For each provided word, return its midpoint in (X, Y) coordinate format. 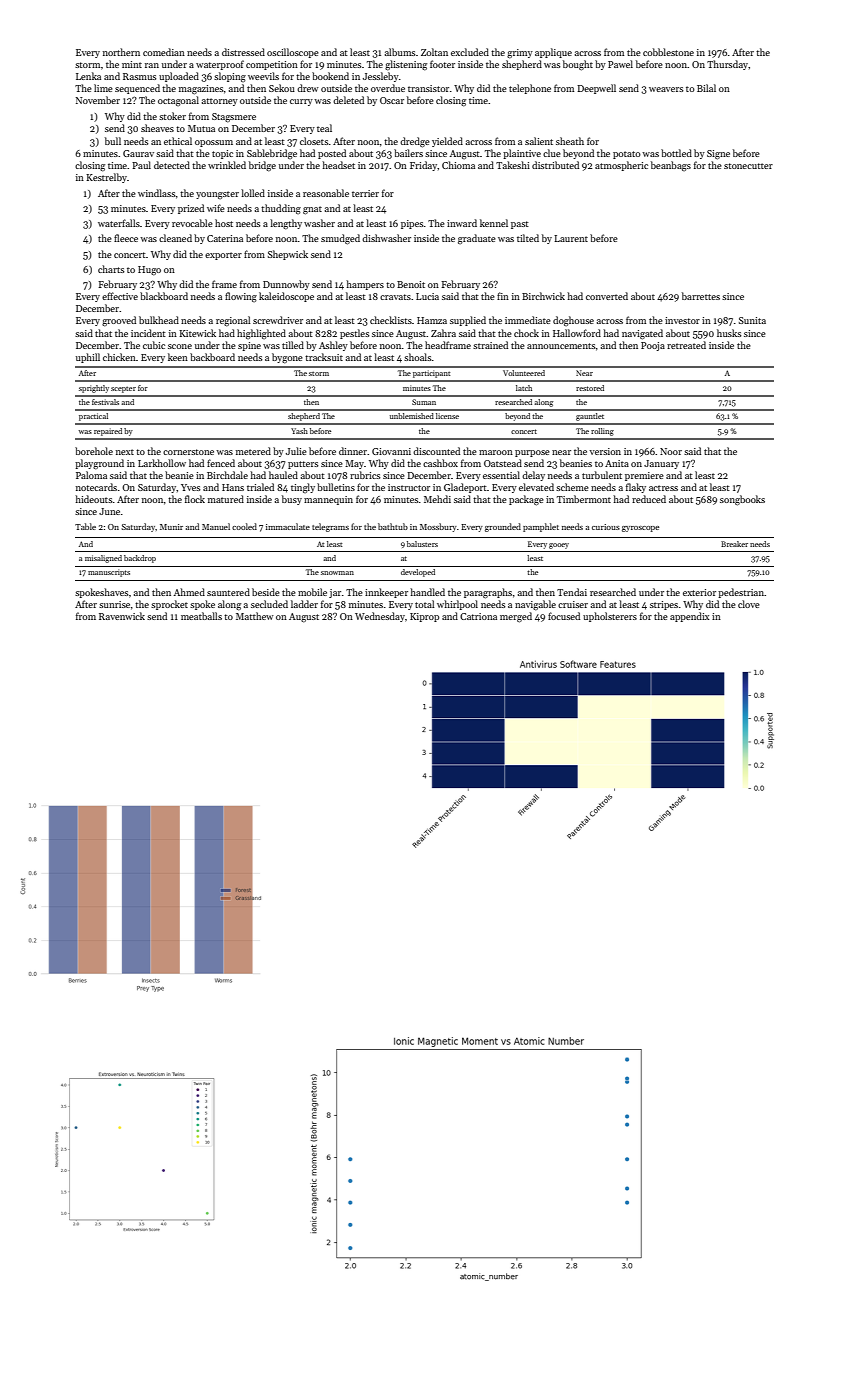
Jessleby (381, 77)
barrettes (701, 296)
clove (749, 604)
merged (516, 617)
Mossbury (438, 527)
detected (172, 165)
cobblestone (668, 52)
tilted (528, 238)
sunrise (114, 604)
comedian (164, 52)
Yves (190, 487)
